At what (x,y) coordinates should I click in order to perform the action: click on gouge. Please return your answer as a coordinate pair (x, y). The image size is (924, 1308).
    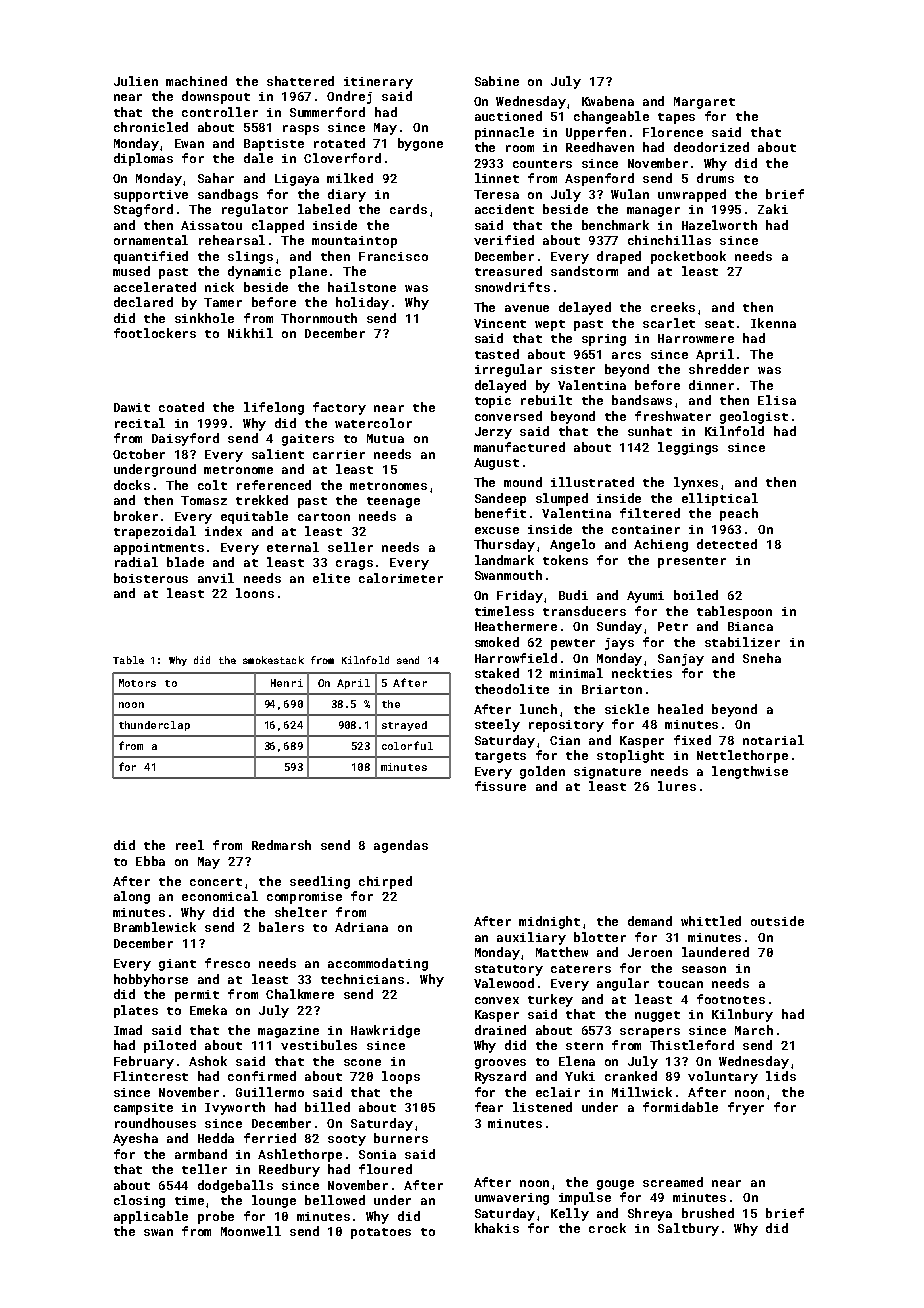
    Looking at the image, I should click on (615, 1185).
